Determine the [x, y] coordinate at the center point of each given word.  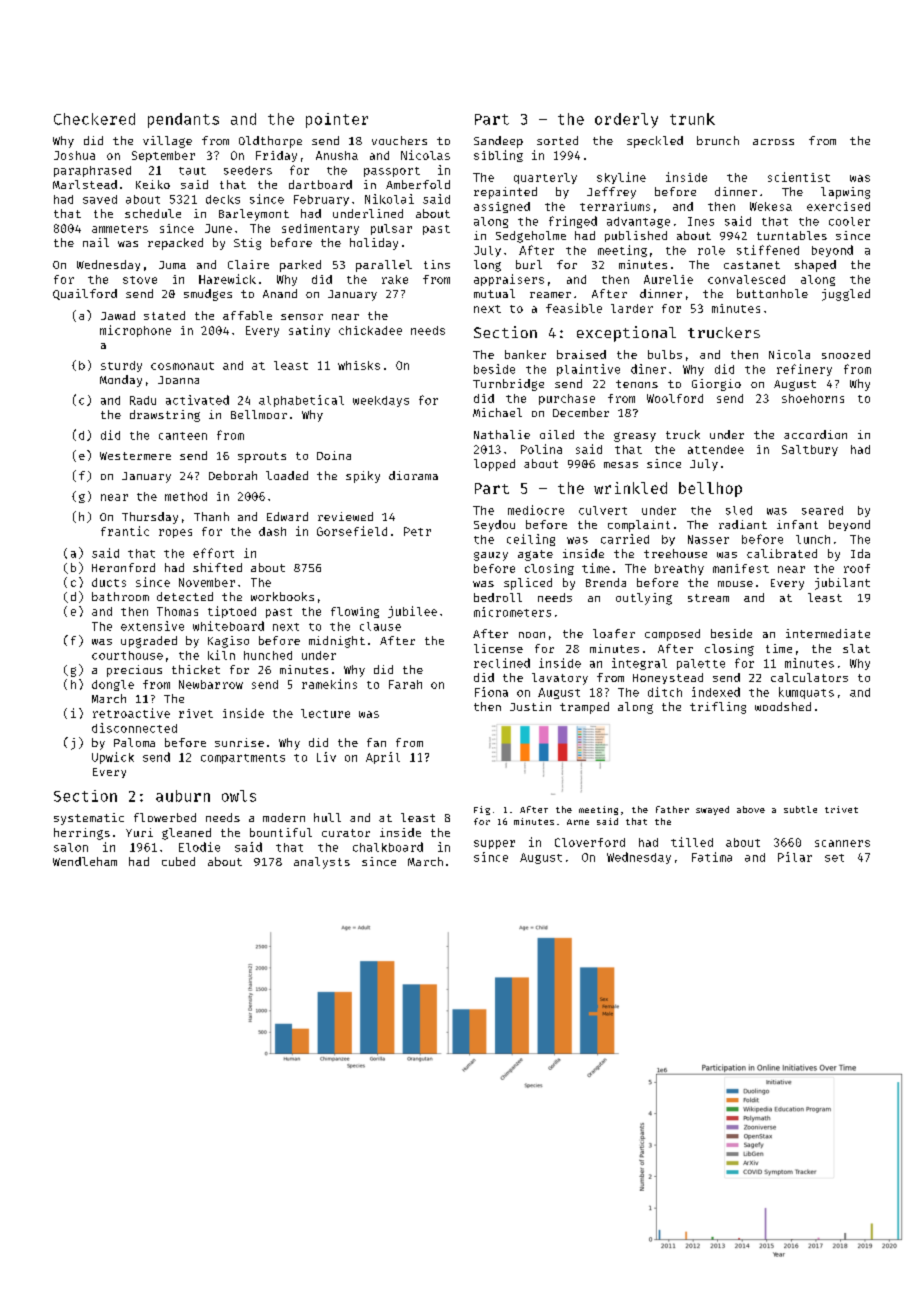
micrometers [512, 612]
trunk [692, 119]
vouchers [399, 140]
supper [494, 844]
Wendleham [85, 861]
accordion [815, 434]
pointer [337, 120]
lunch [813, 539]
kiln [221, 655]
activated [197, 400]
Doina [334, 455]
